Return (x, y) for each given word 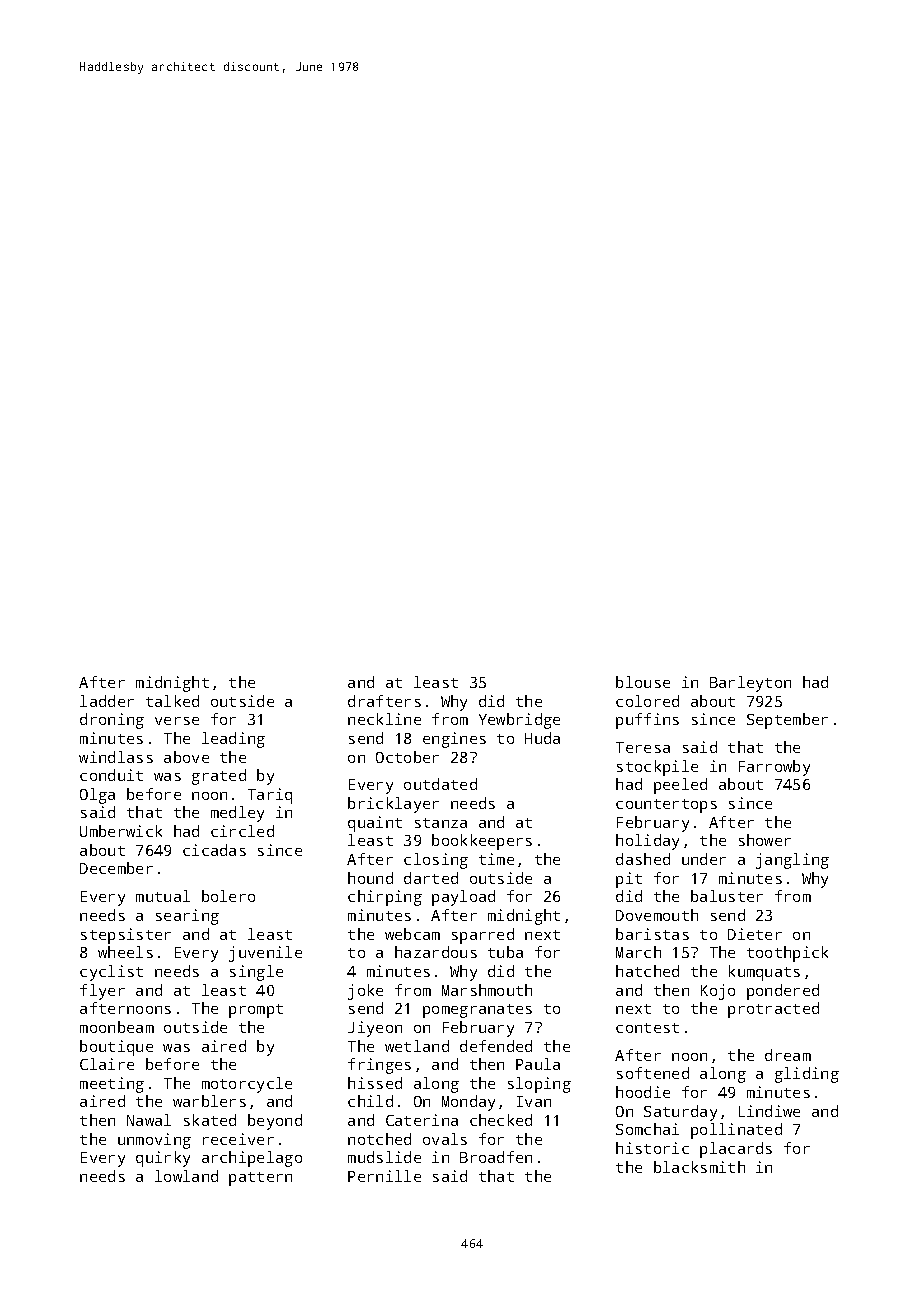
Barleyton (750, 684)
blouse (643, 682)
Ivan (534, 1101)
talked (172, 701)
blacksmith (699, 1167)
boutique (116, 1048)
